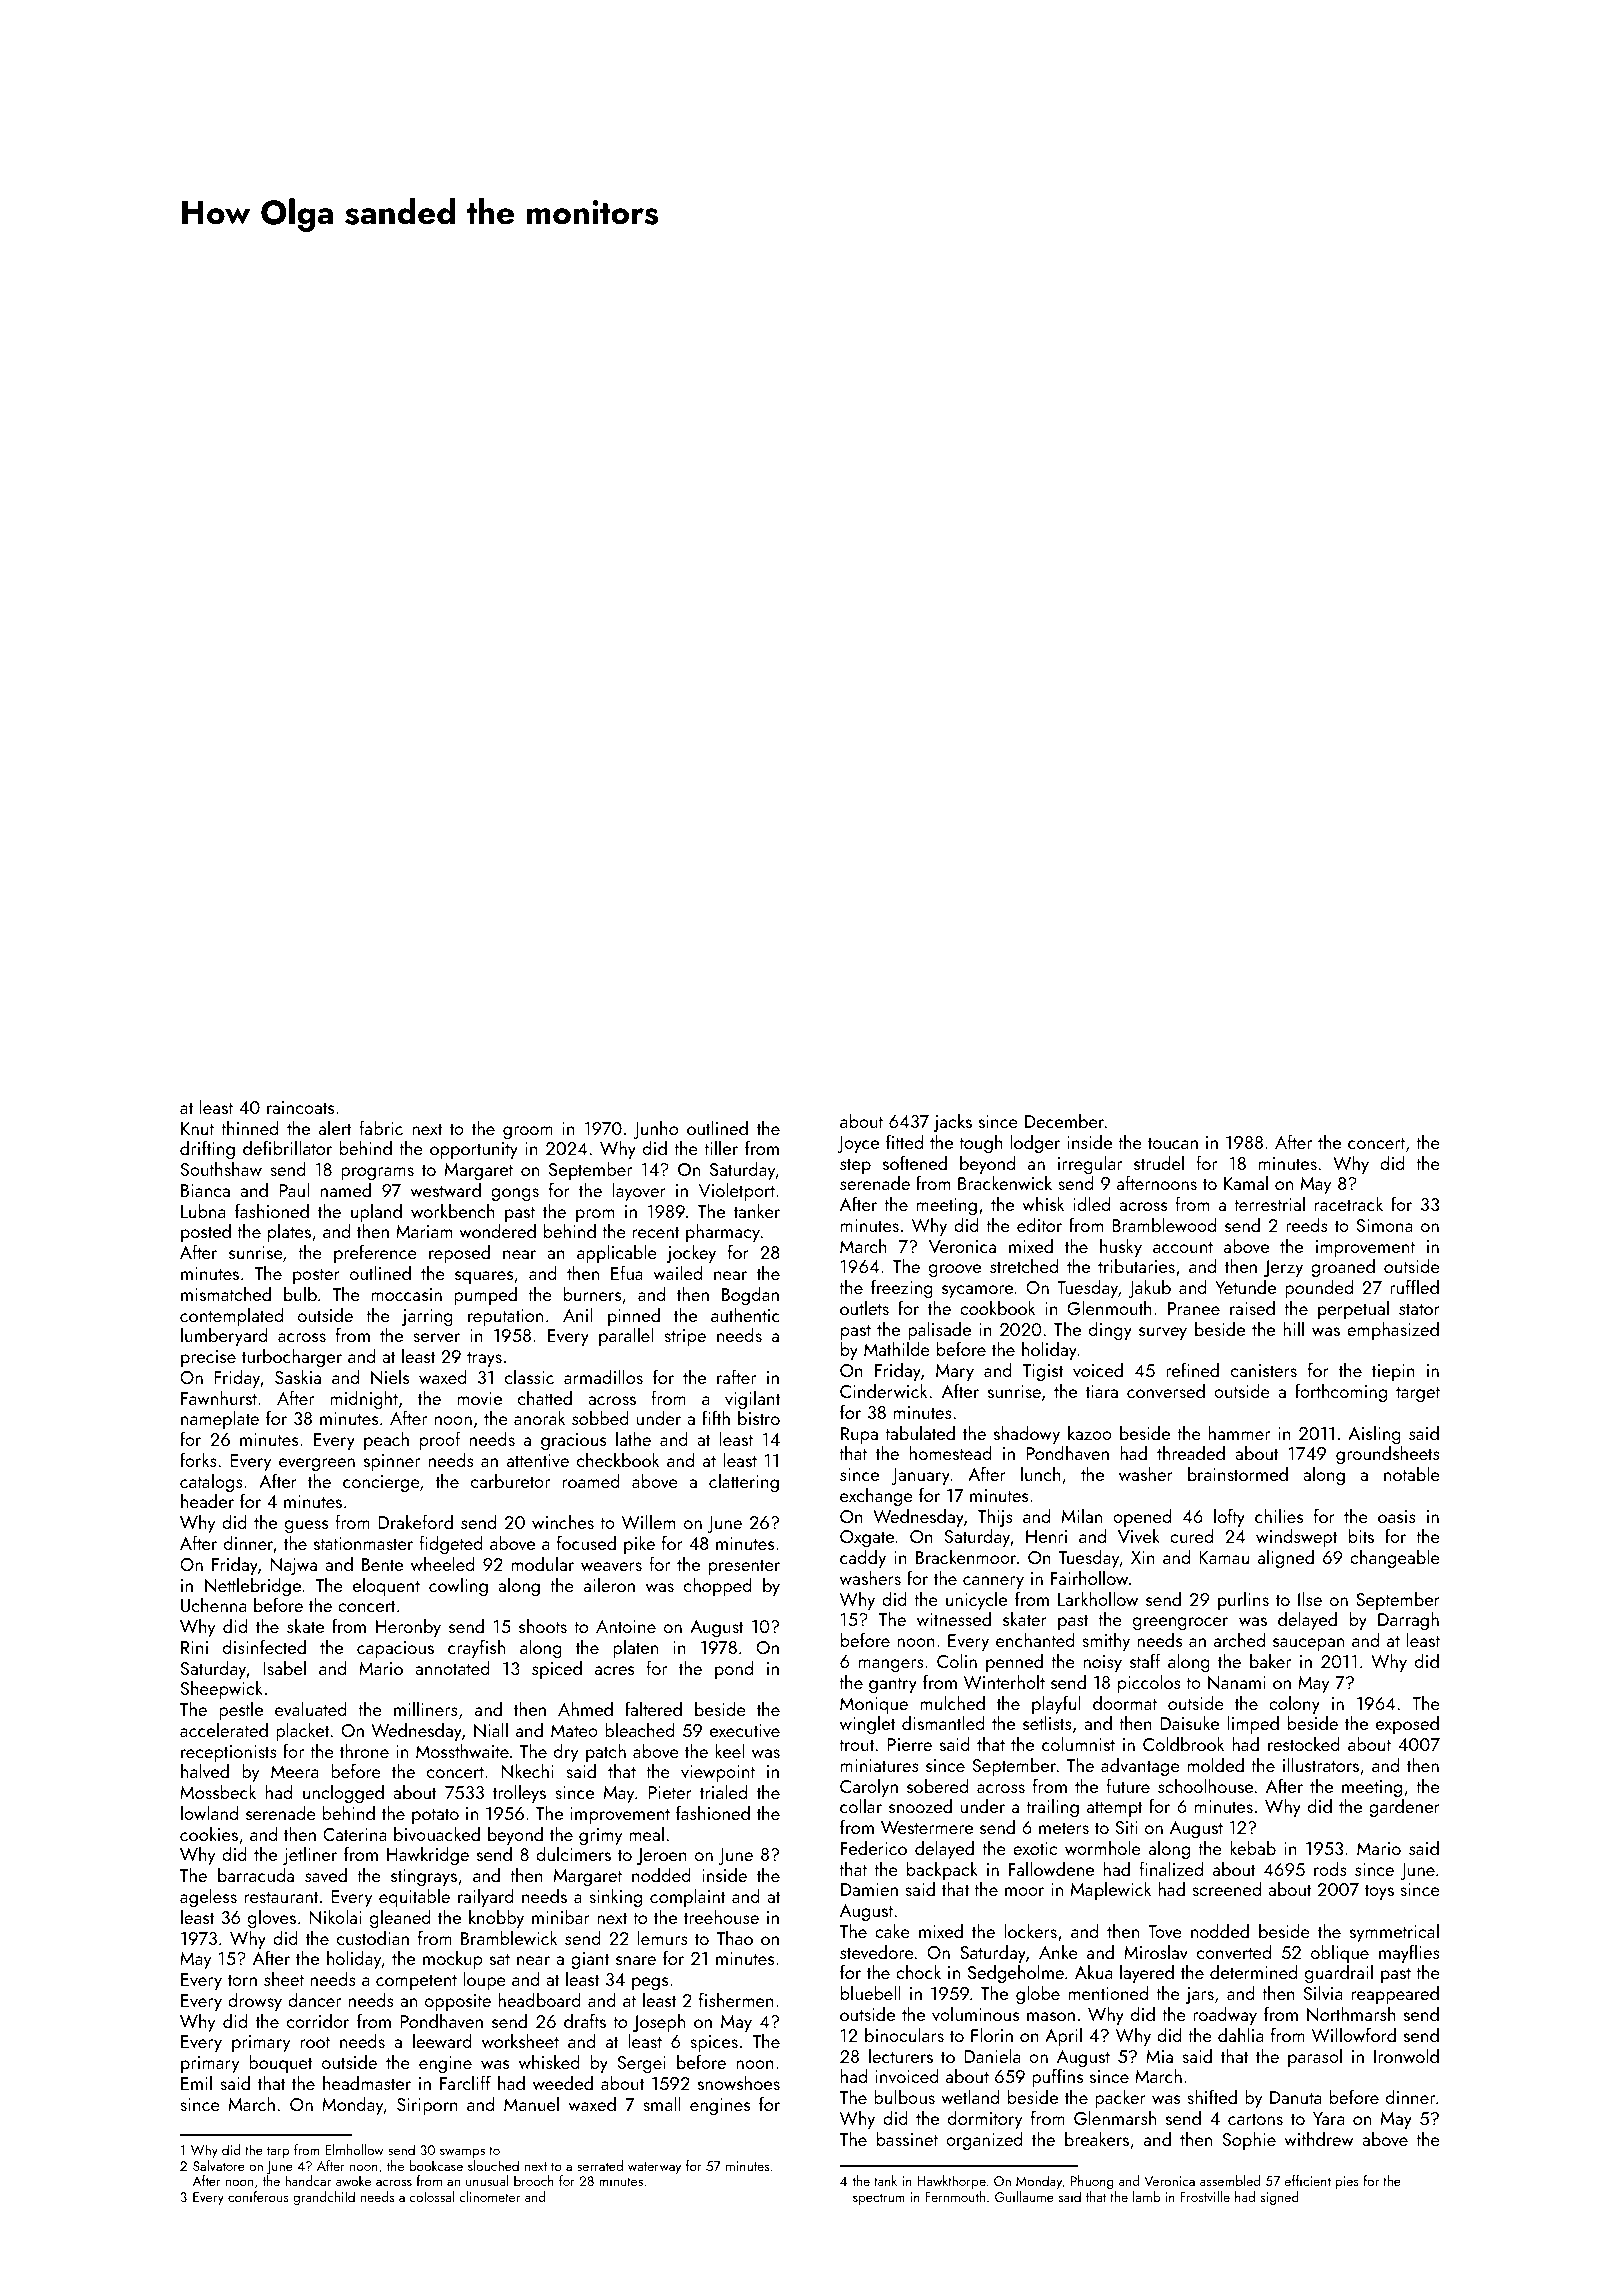  I want to click on Elmhollow, so click(354, 2149).
